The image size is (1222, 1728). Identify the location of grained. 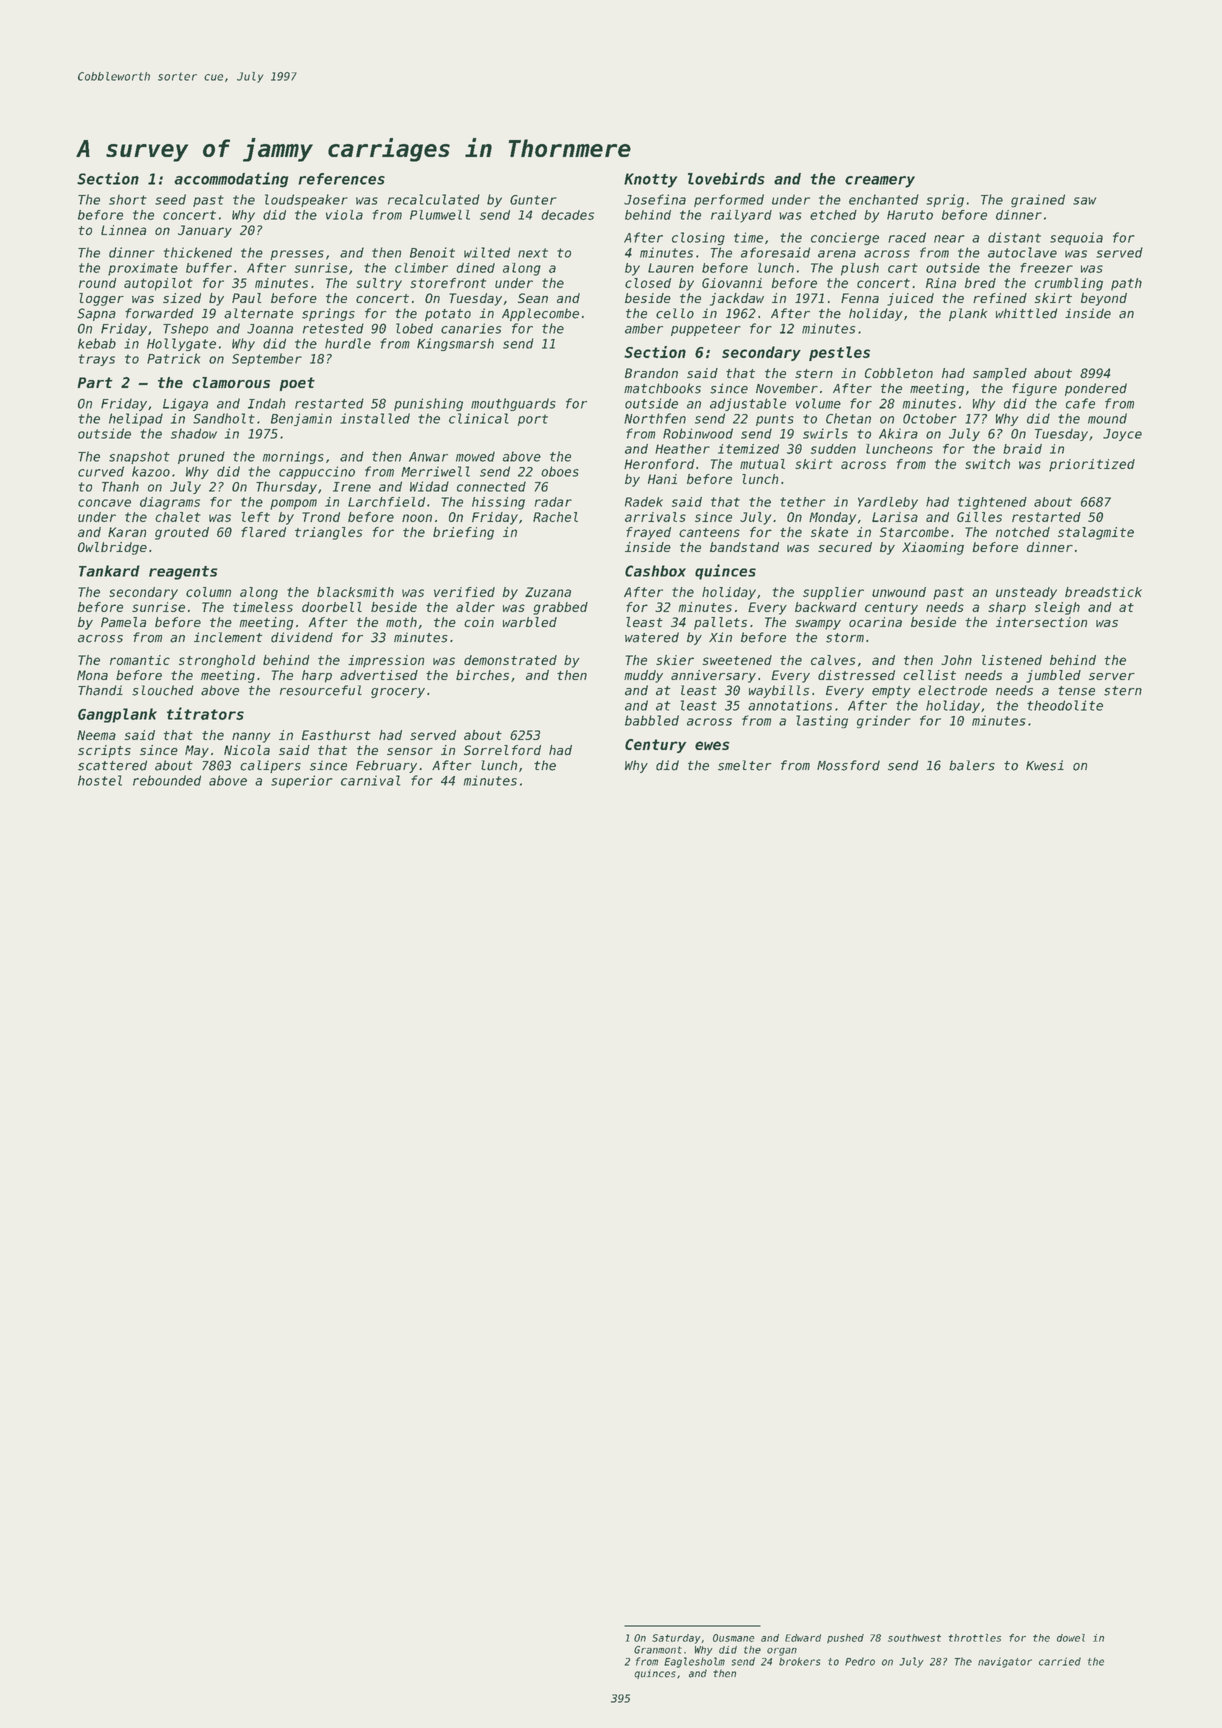
(1038, 201).
